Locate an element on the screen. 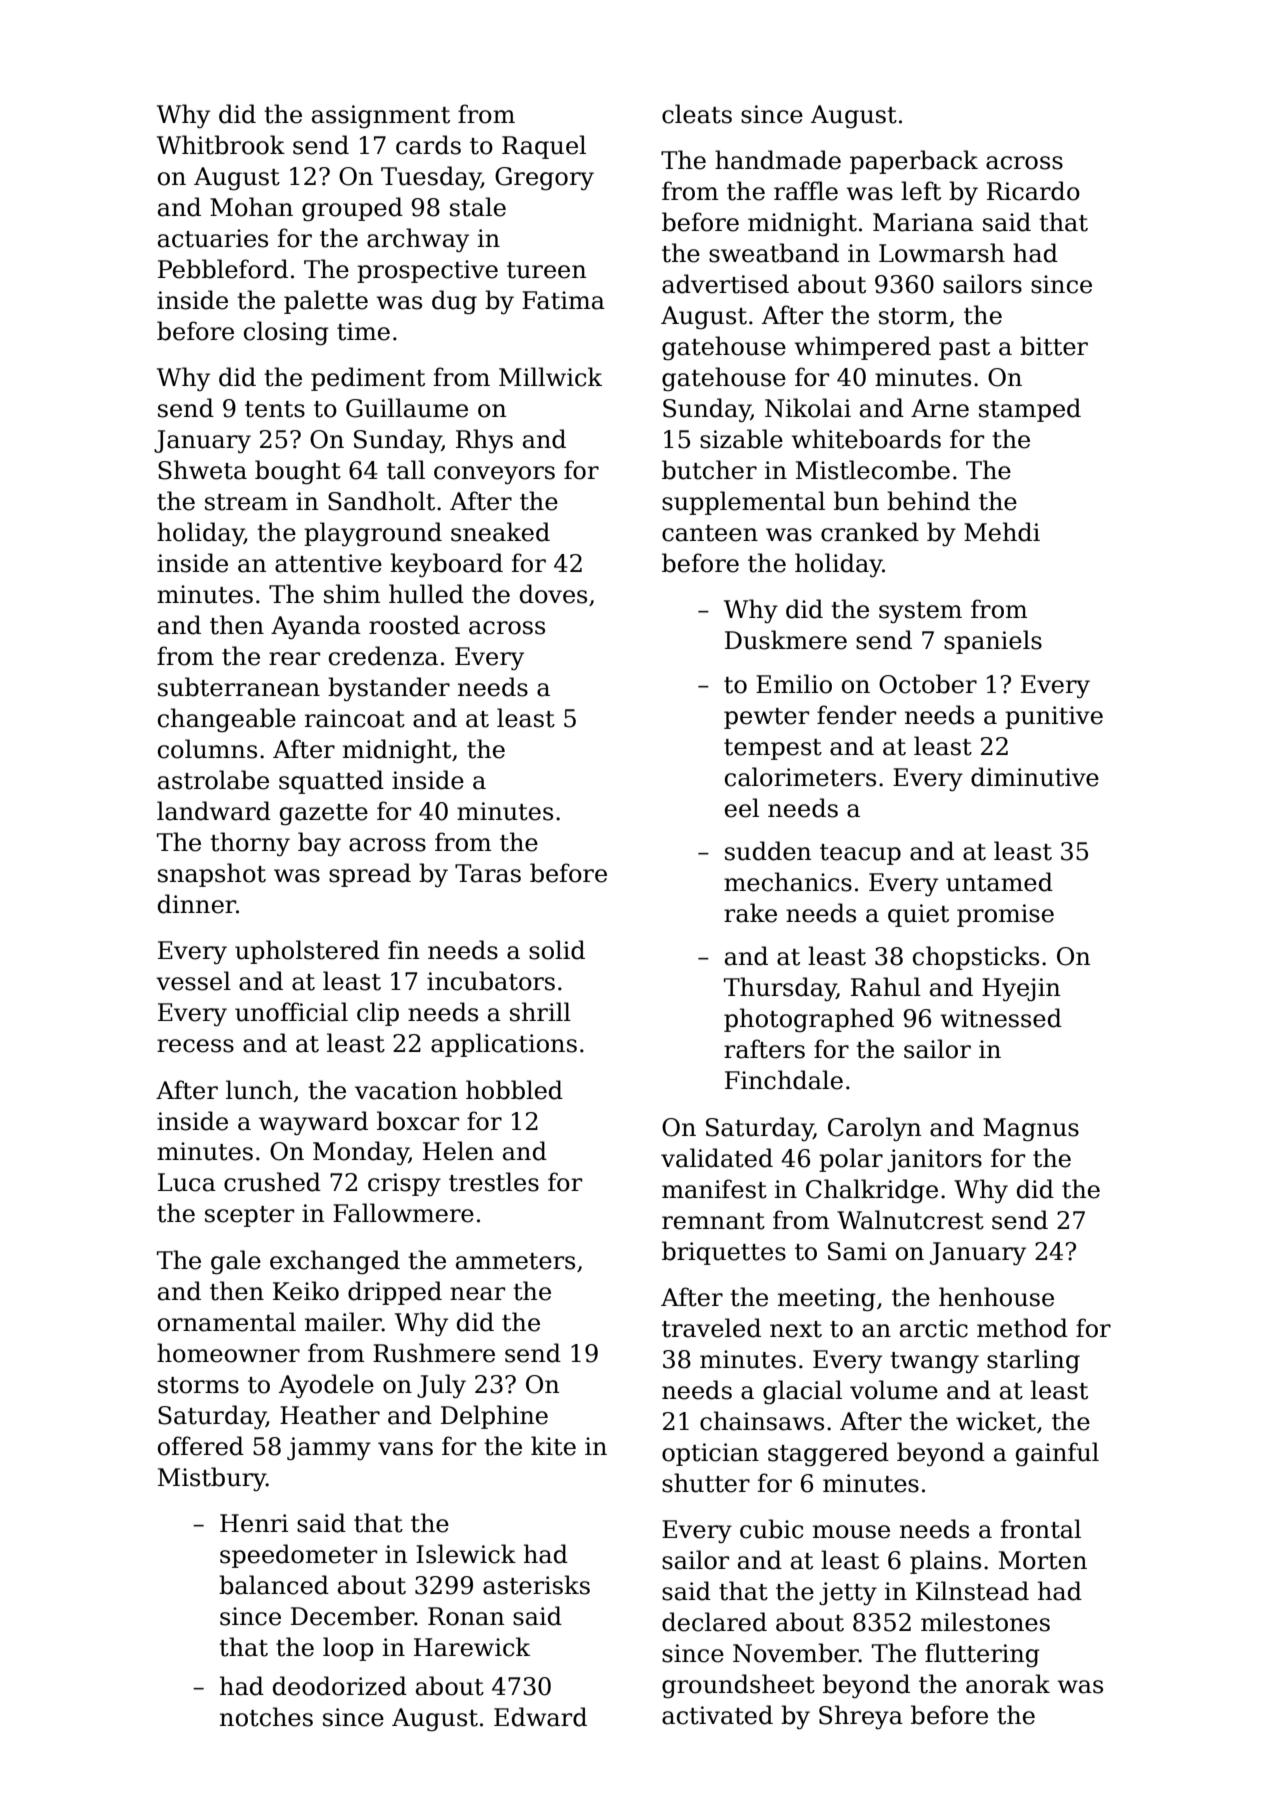 The image size is (1270, 1797). system is located at coordinates (920, 612).
